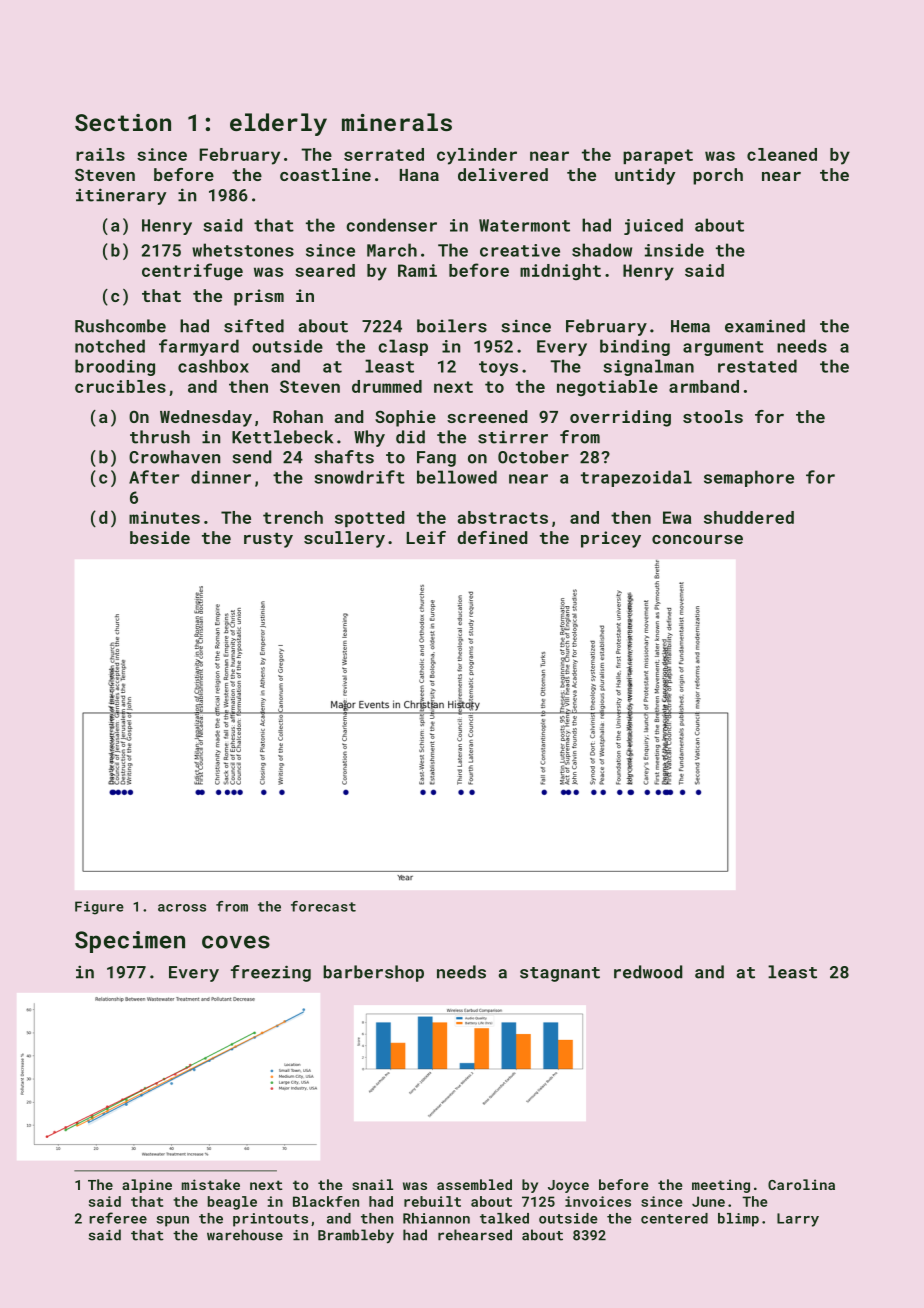 This screenshot has height=1308, width=924. Describe the element at coordinates (648, 972) in the screenshot. I see `redwood` at that location.
